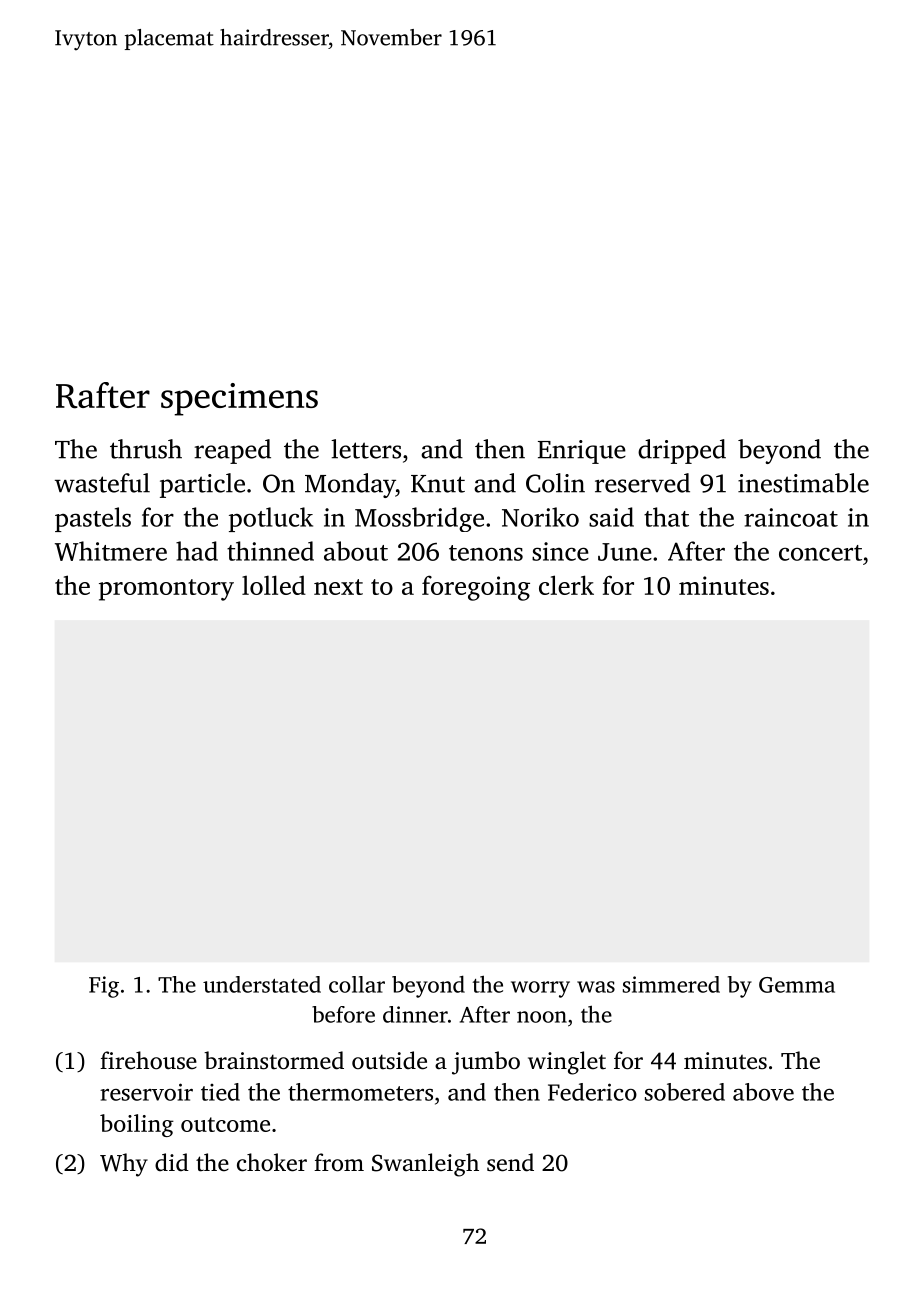 The width and height of the screenshot is (924, 1311). I want to click on Fig, so click(104, 987).
